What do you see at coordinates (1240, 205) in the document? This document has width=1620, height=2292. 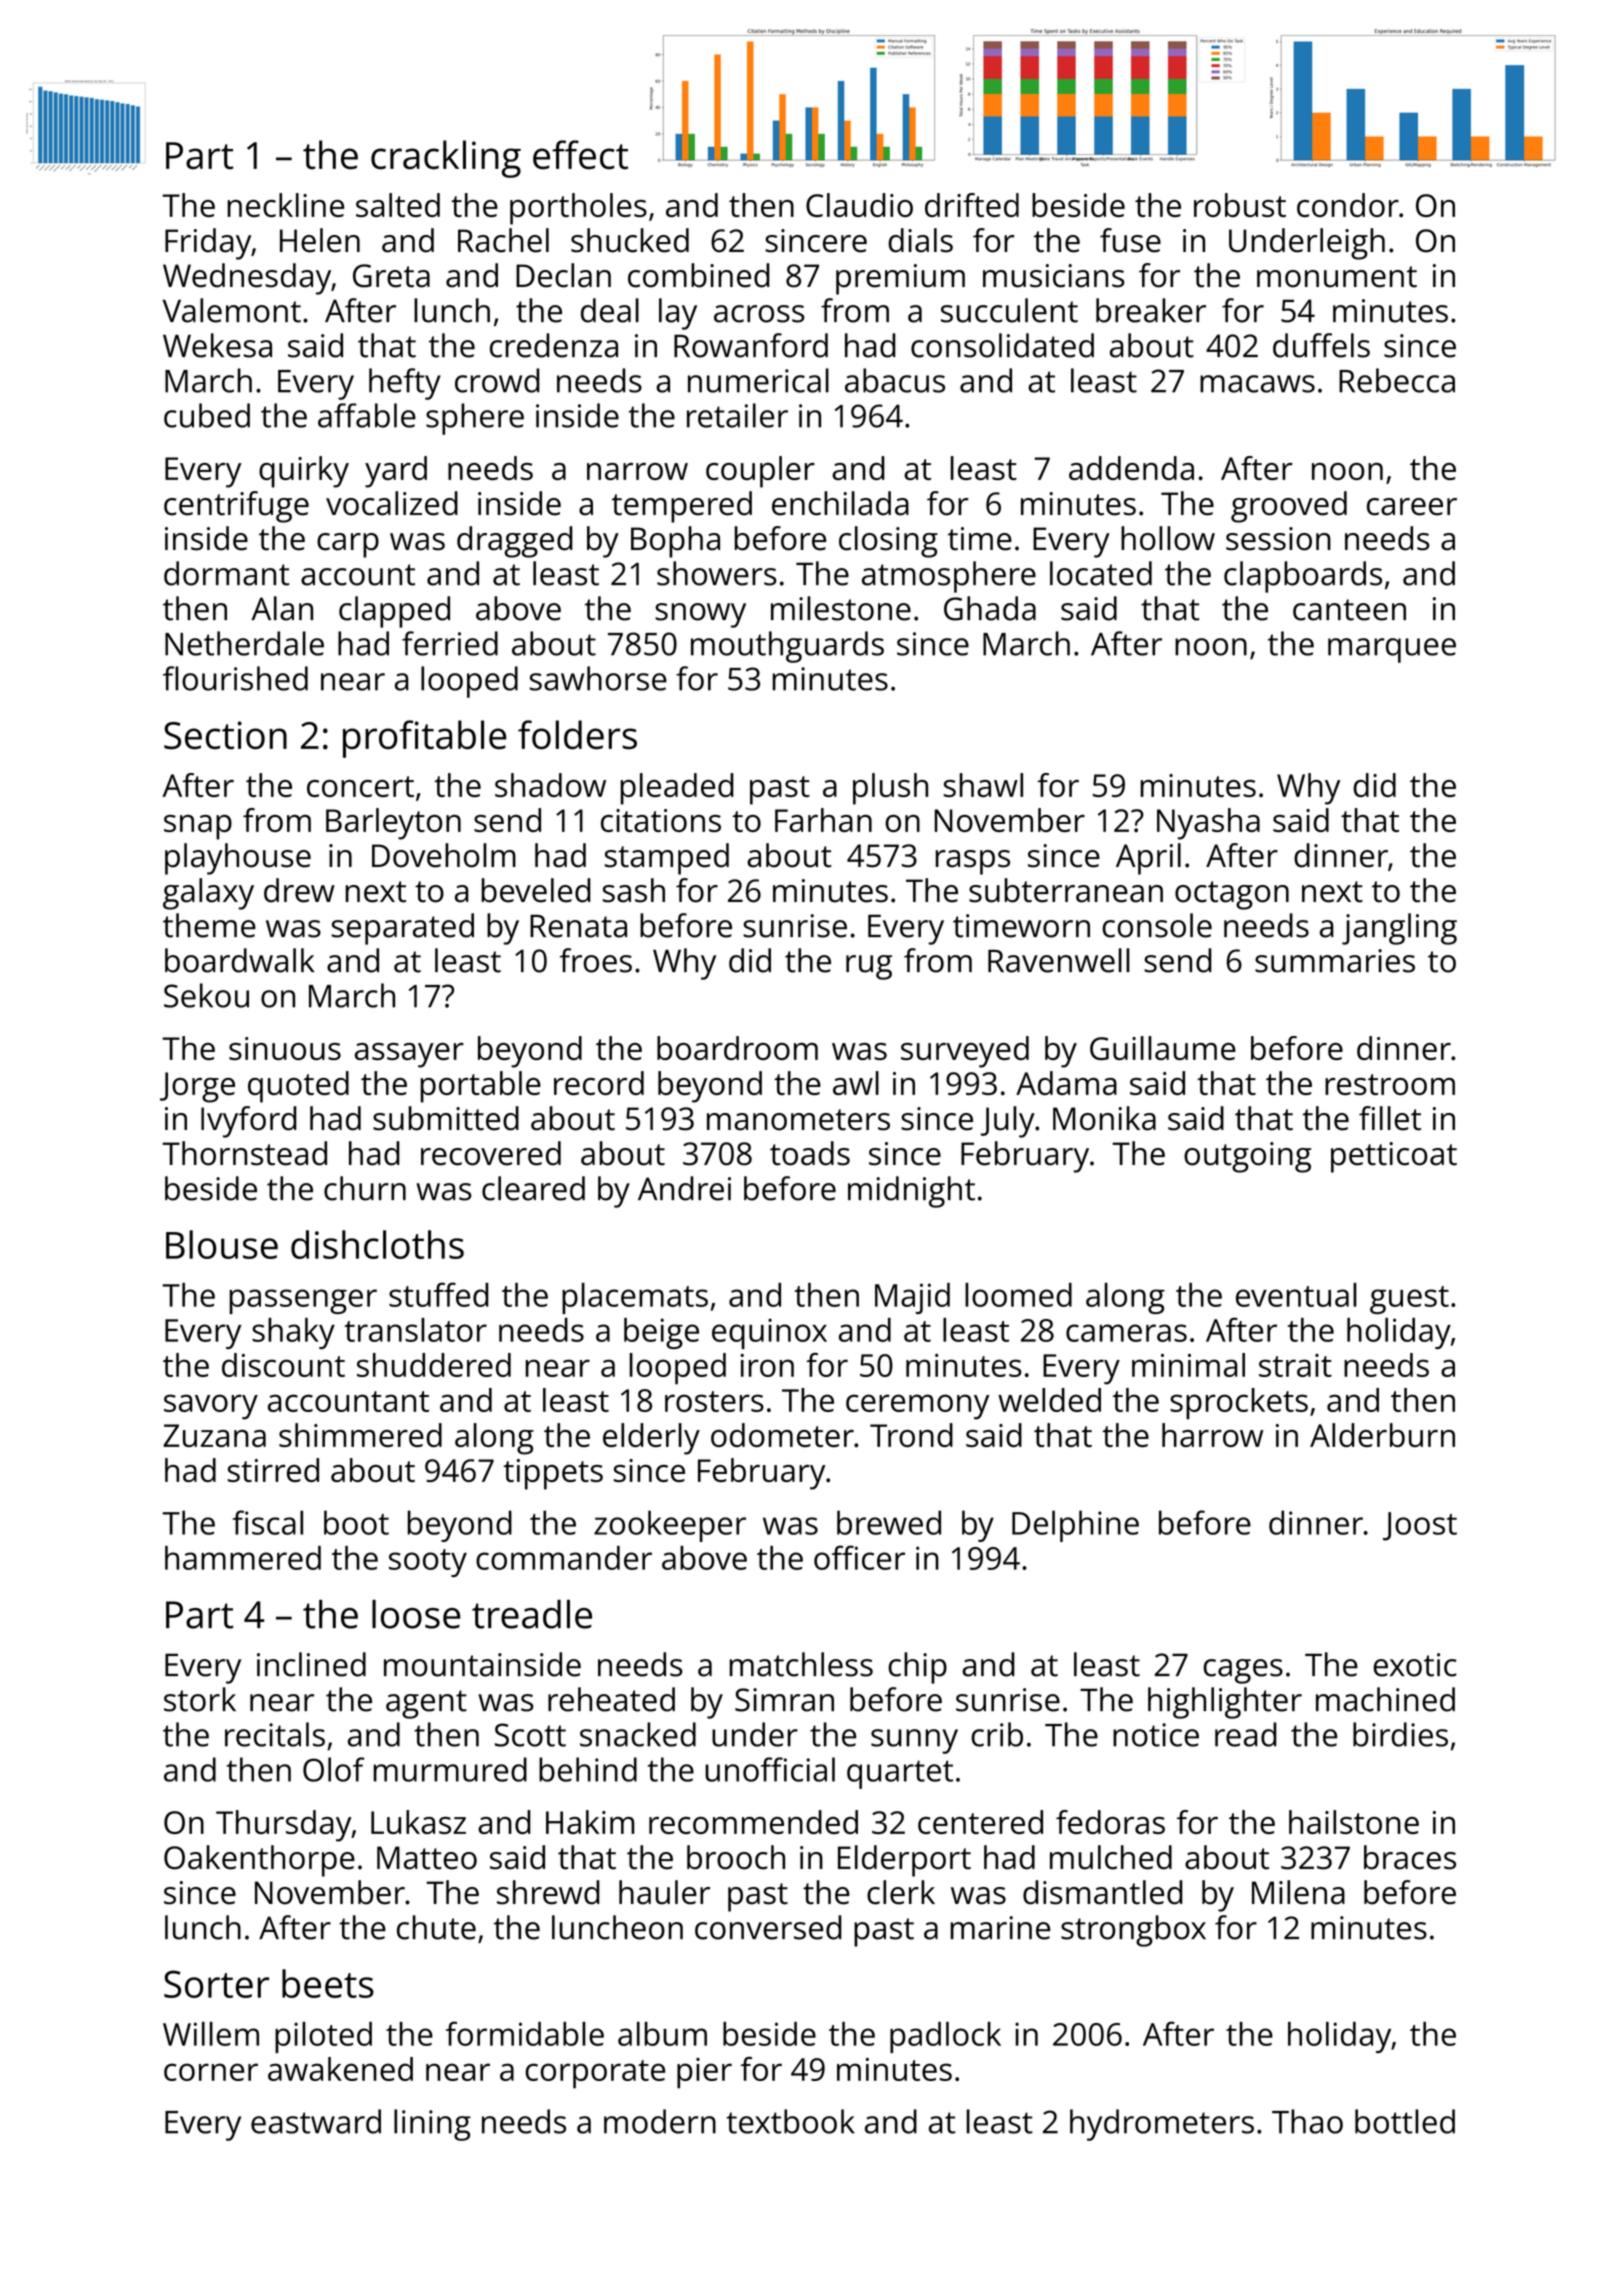 I see `robust` at bounding box center [1240, 205].
